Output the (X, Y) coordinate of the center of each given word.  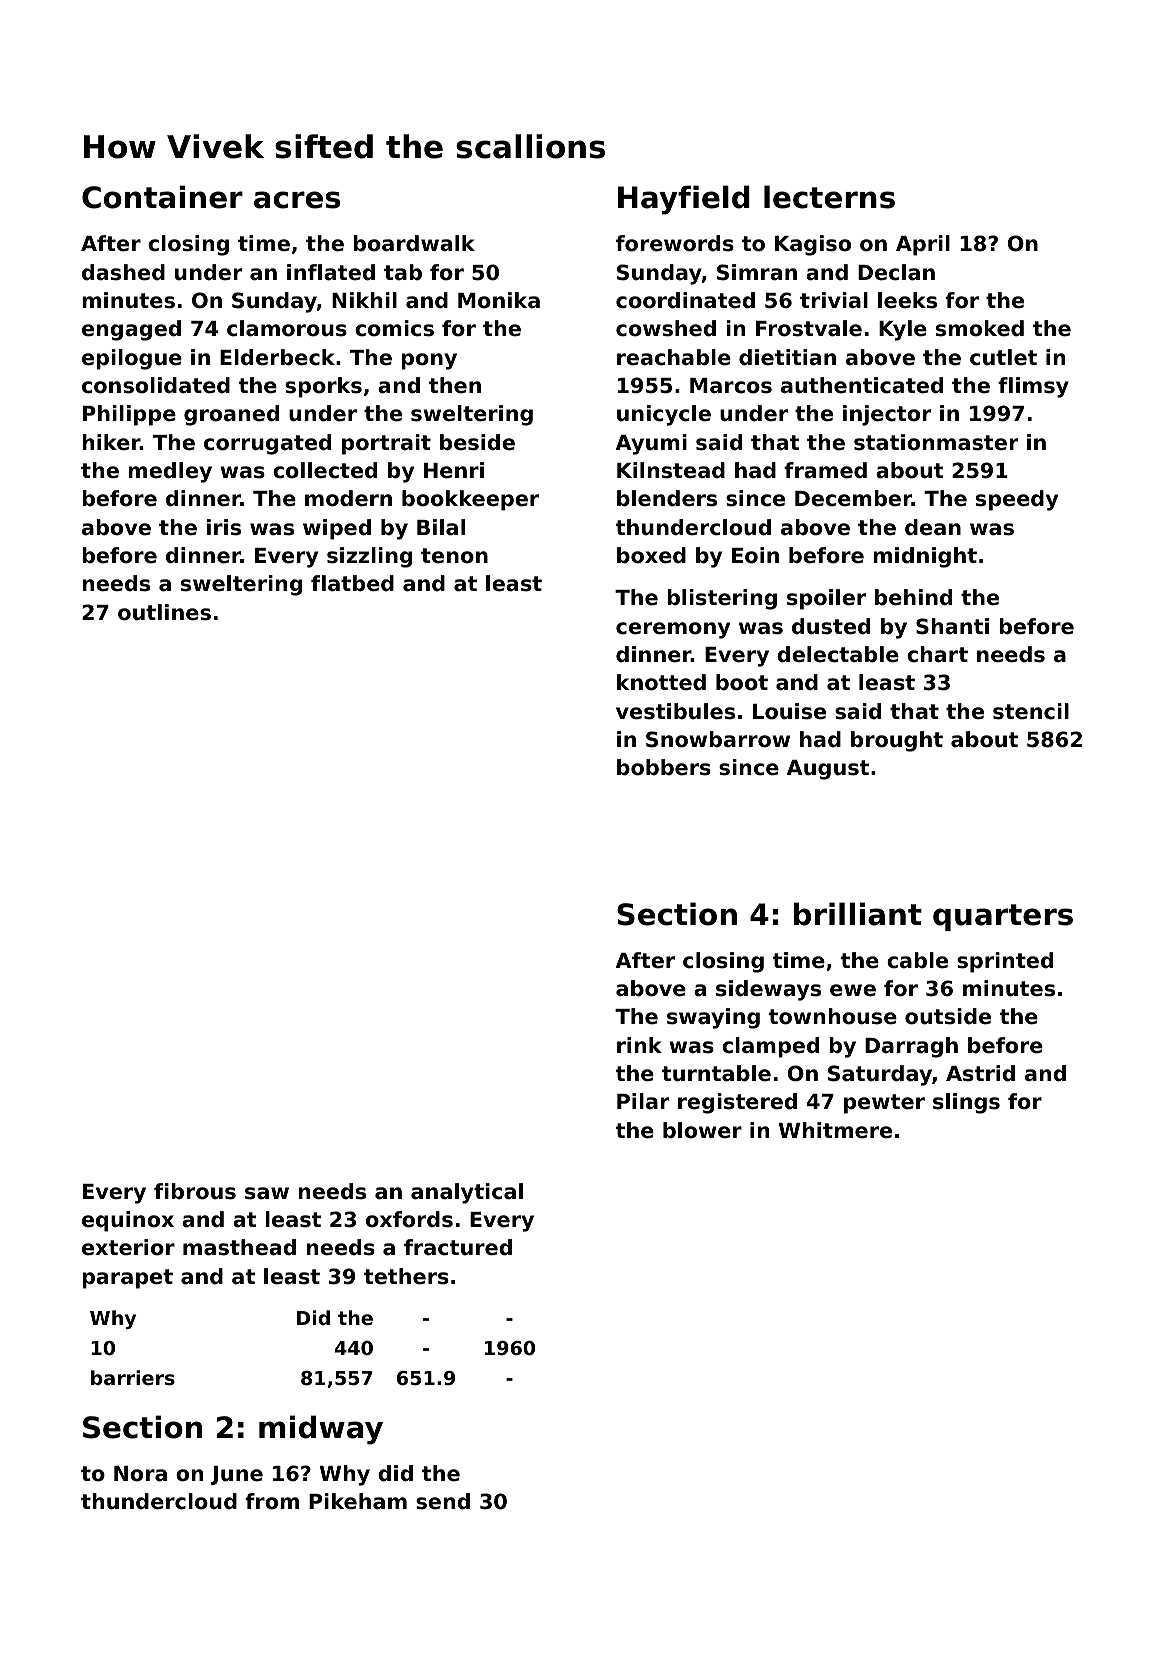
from (272, 1501)
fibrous (195, 1191)
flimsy (1033, 387)
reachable (674, 357)
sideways (768, 990)
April (923, 245)
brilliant (858, 914)
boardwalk (414, 243)
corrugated (267, 444)
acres (297, 200)
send (443, 1501)
